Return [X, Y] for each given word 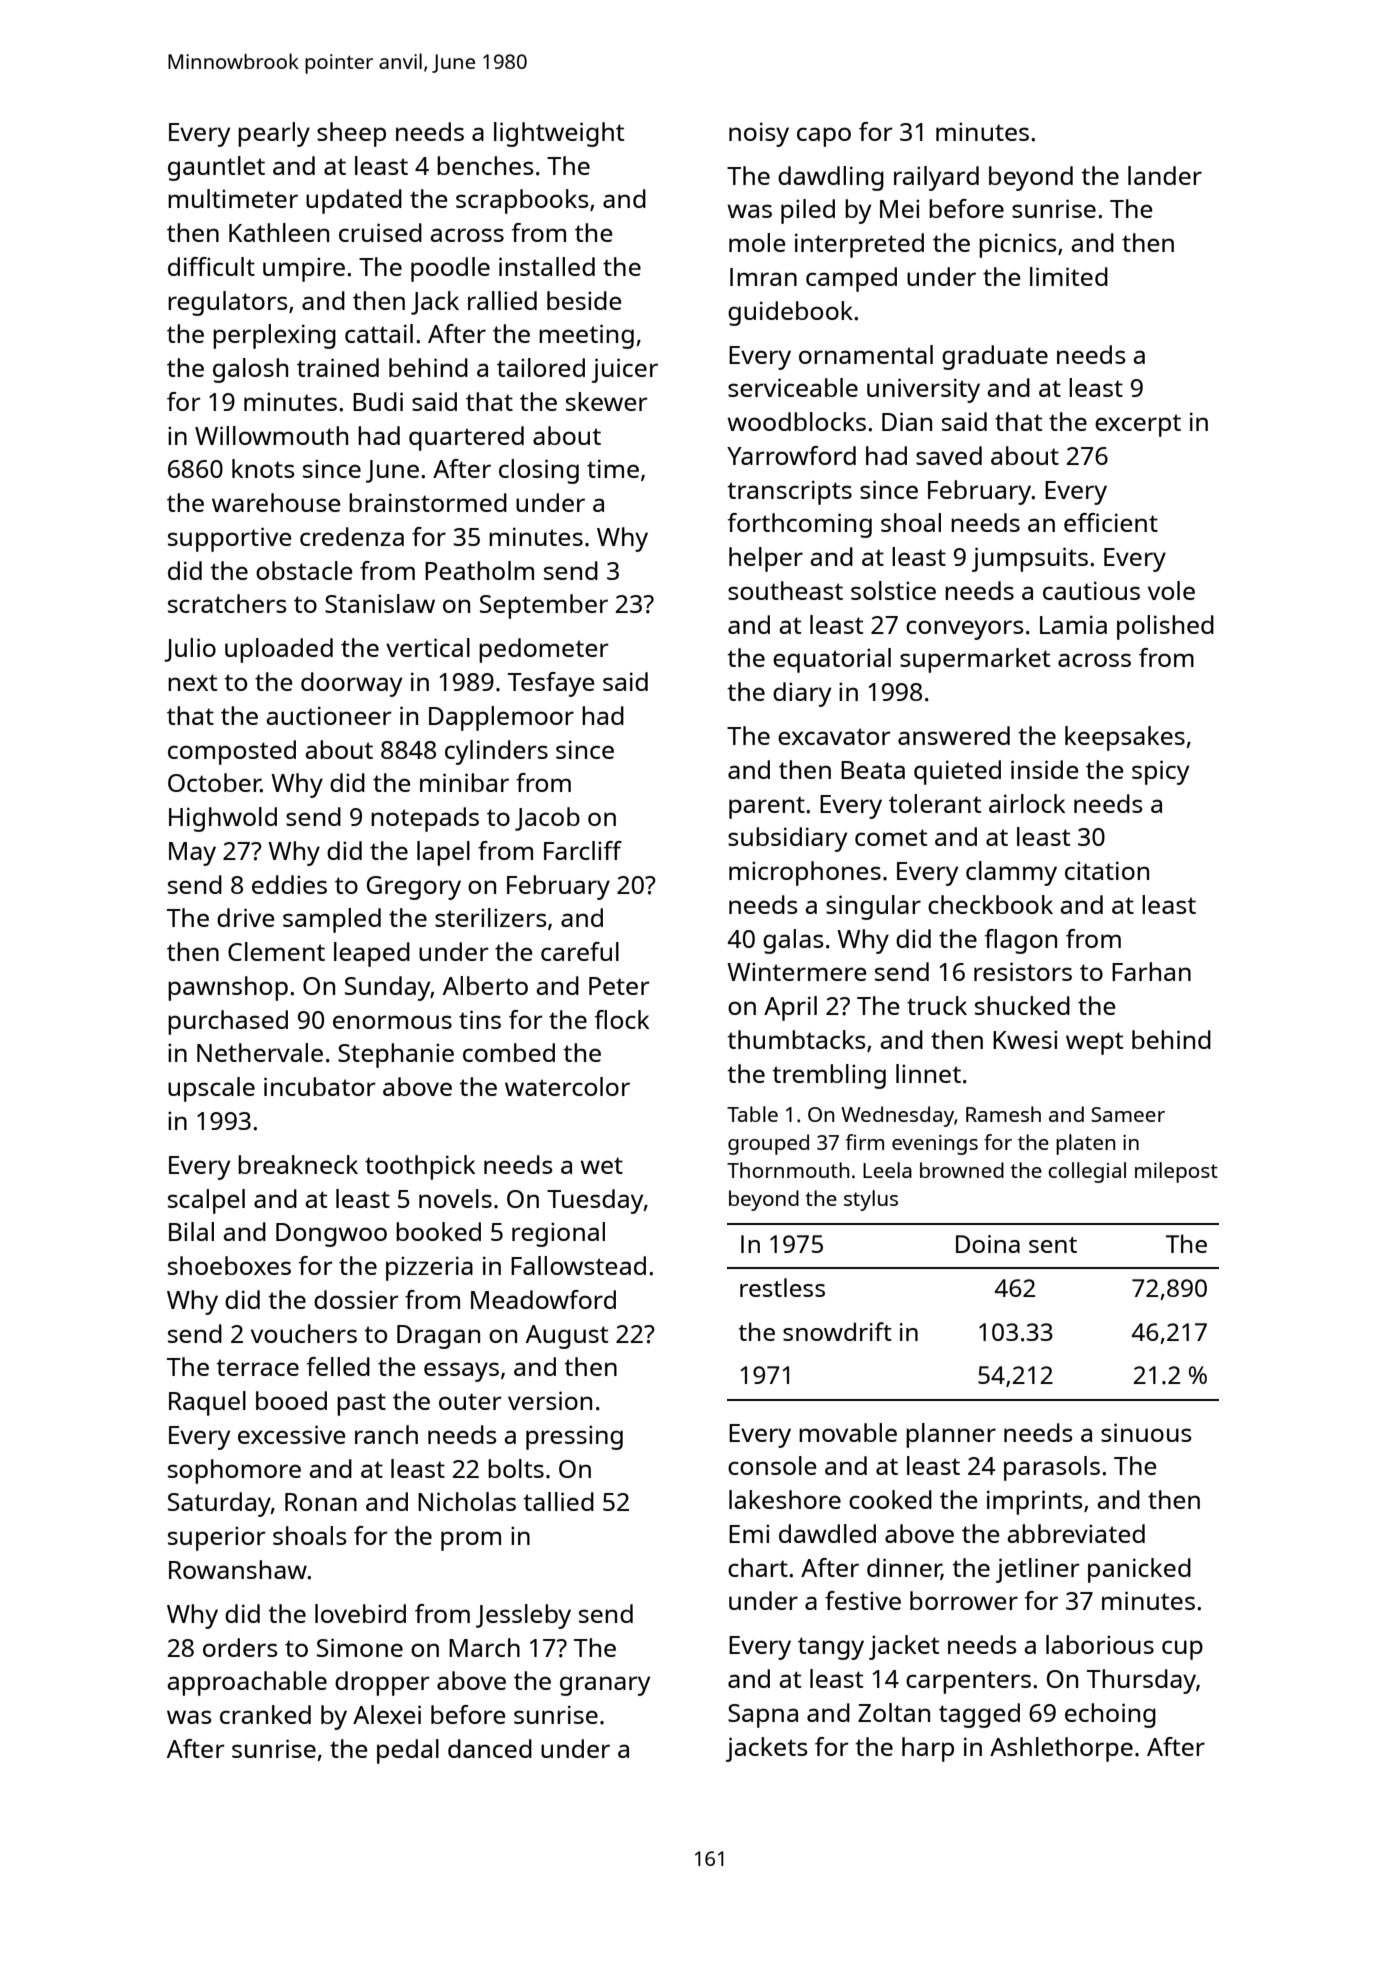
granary [605, 1686]
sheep [351, 134]
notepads [425, 819]
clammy [1011, 873]
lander [1165, 175]
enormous [392, 1022]
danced [490, 1748]
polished [1165, 627]
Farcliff [583, 850]
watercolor [567, 1086]
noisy [759, 134]
